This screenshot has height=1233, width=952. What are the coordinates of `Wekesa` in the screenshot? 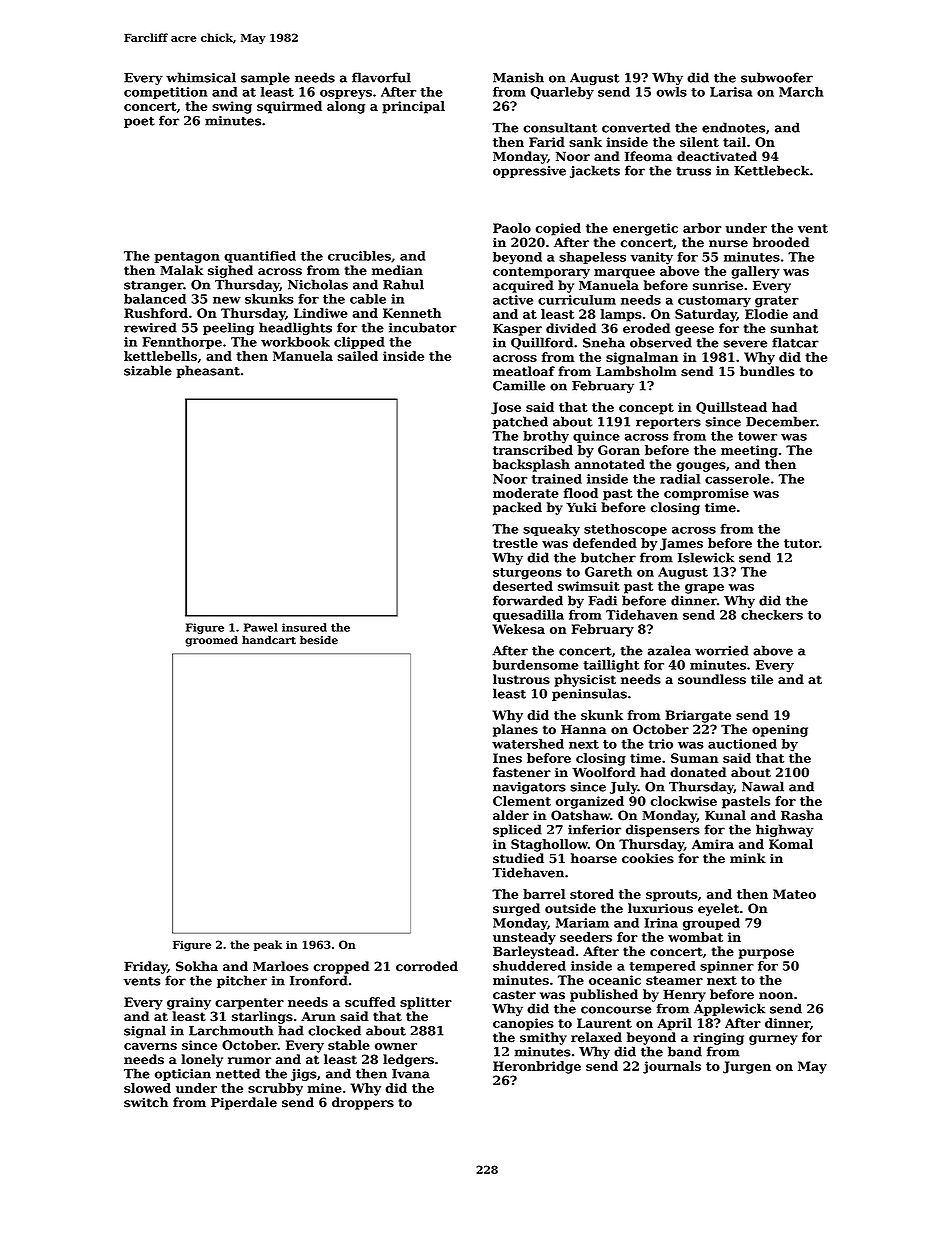 It's located at (519, 629).
